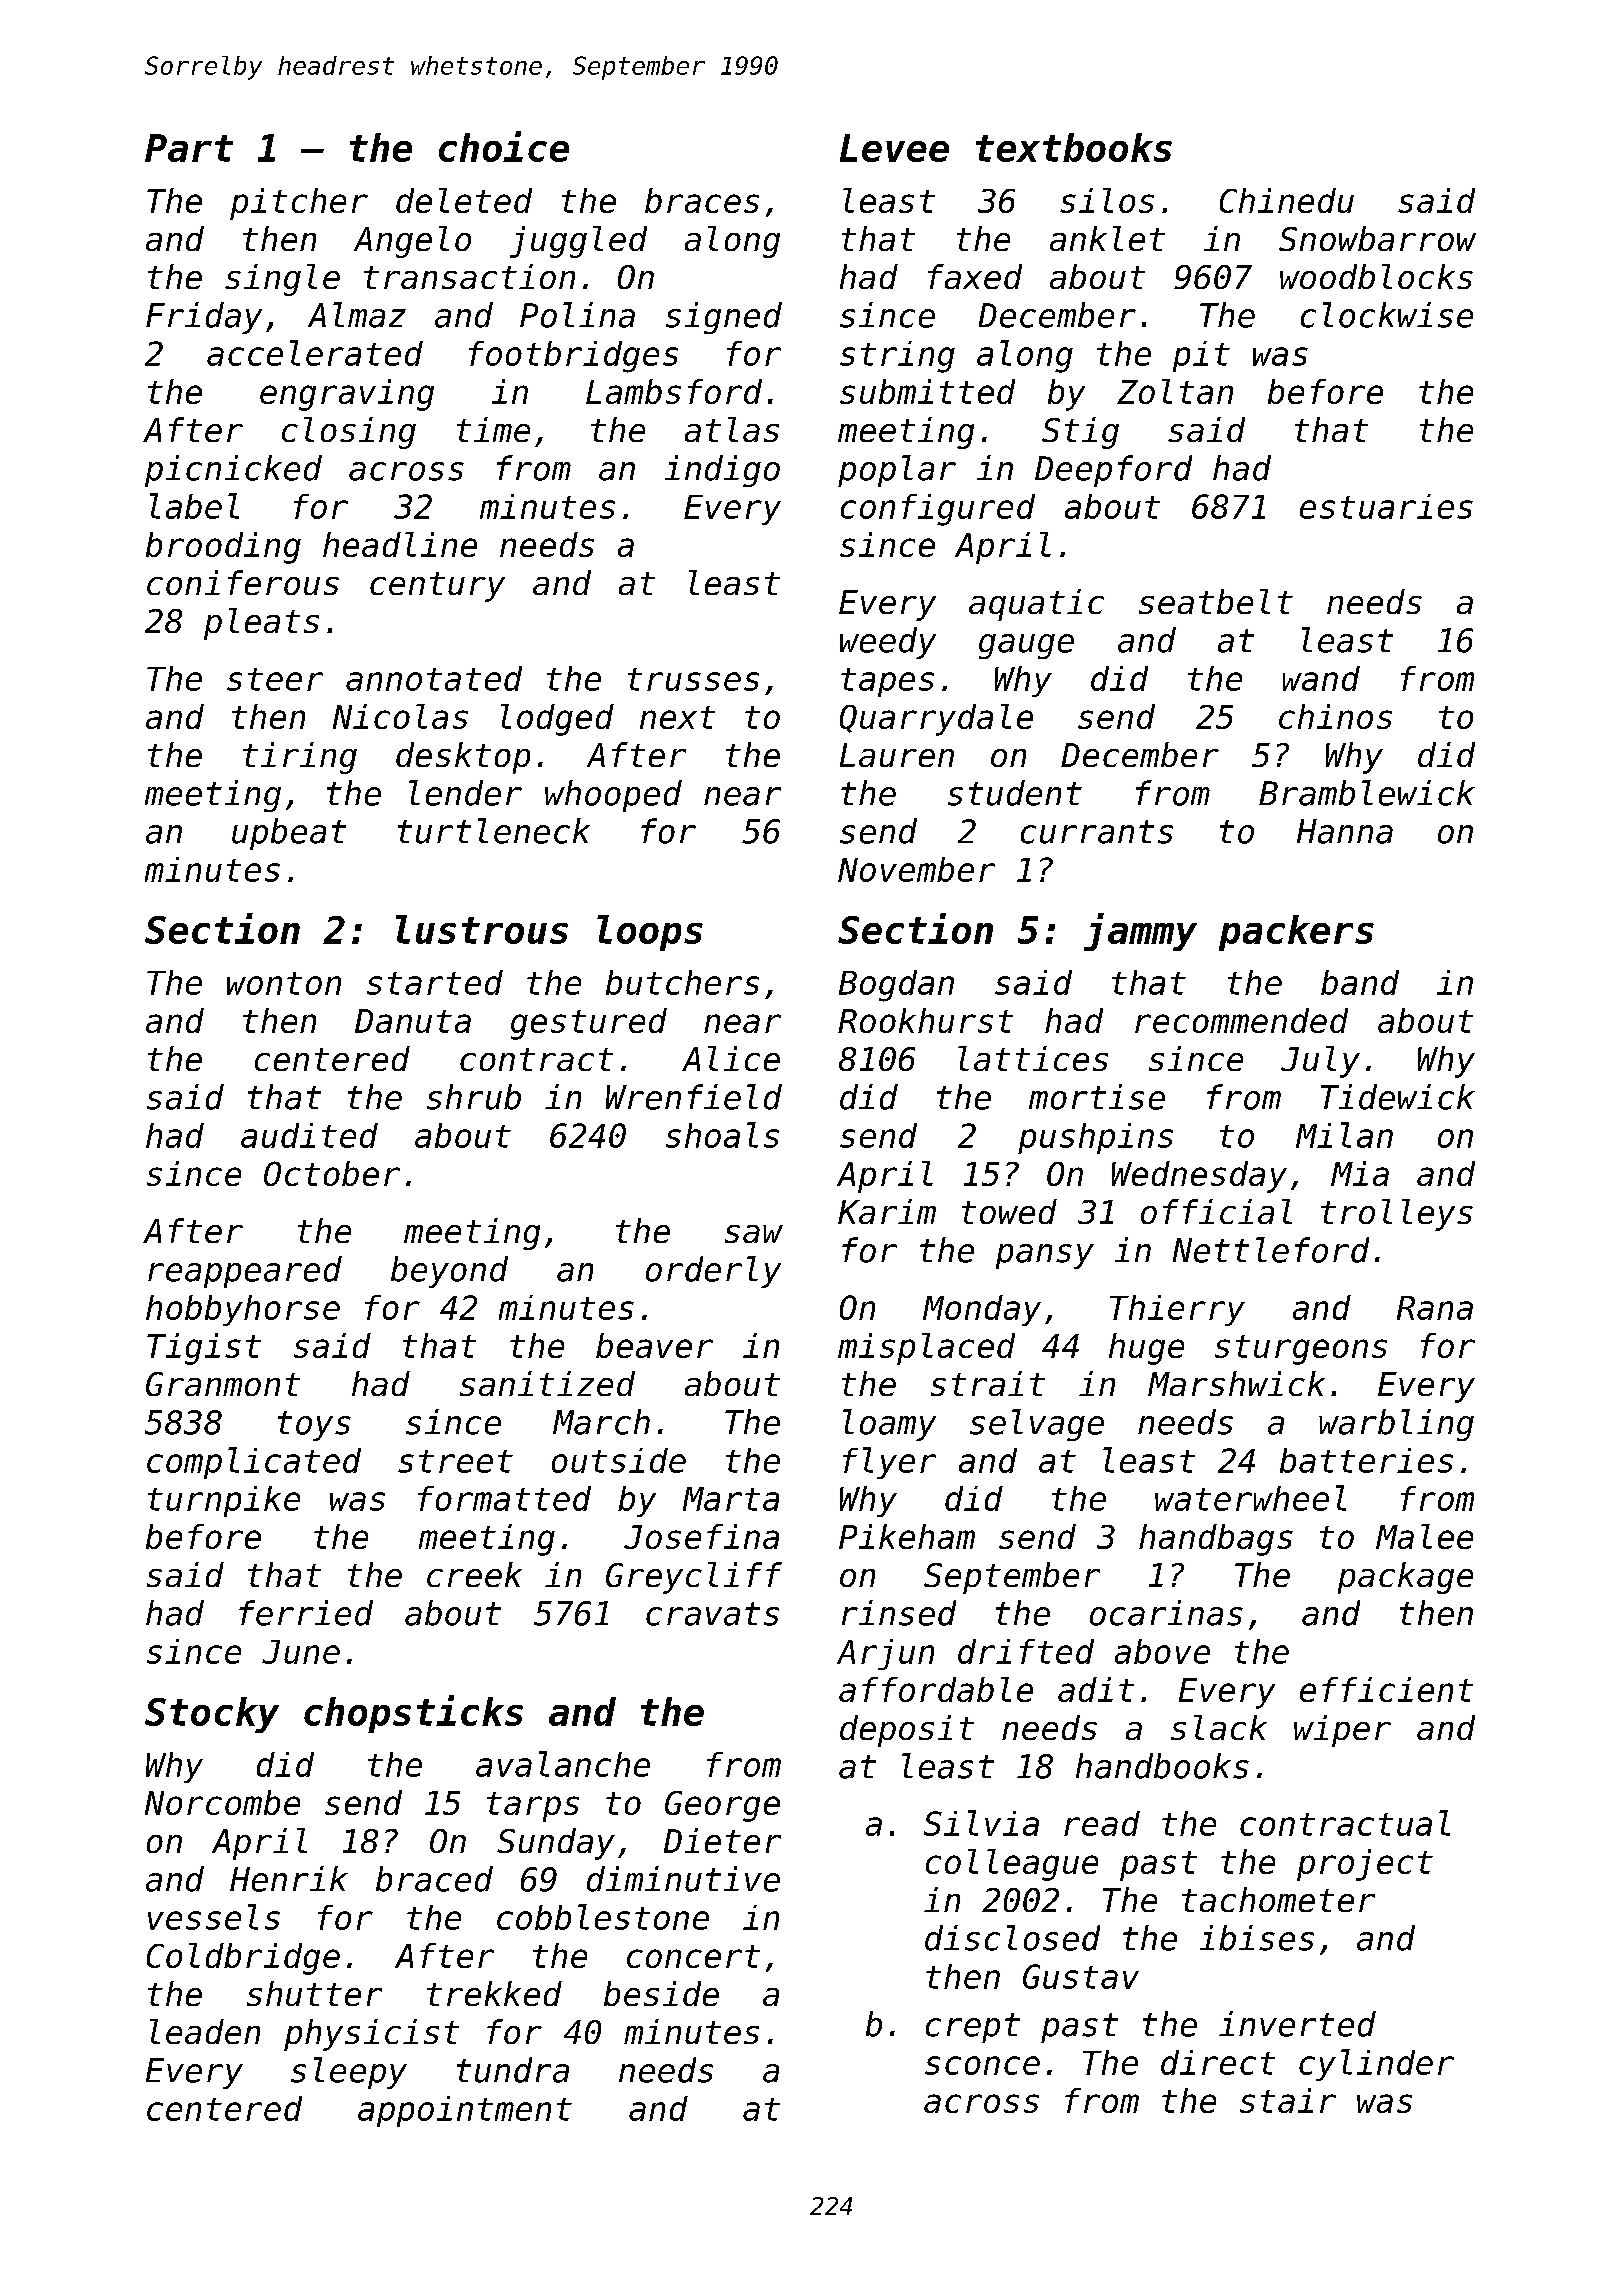 This document has width=1620, height=2292. Describe the element at coordinates (349, 2073) in the document. I see `sleepy` at that location.
